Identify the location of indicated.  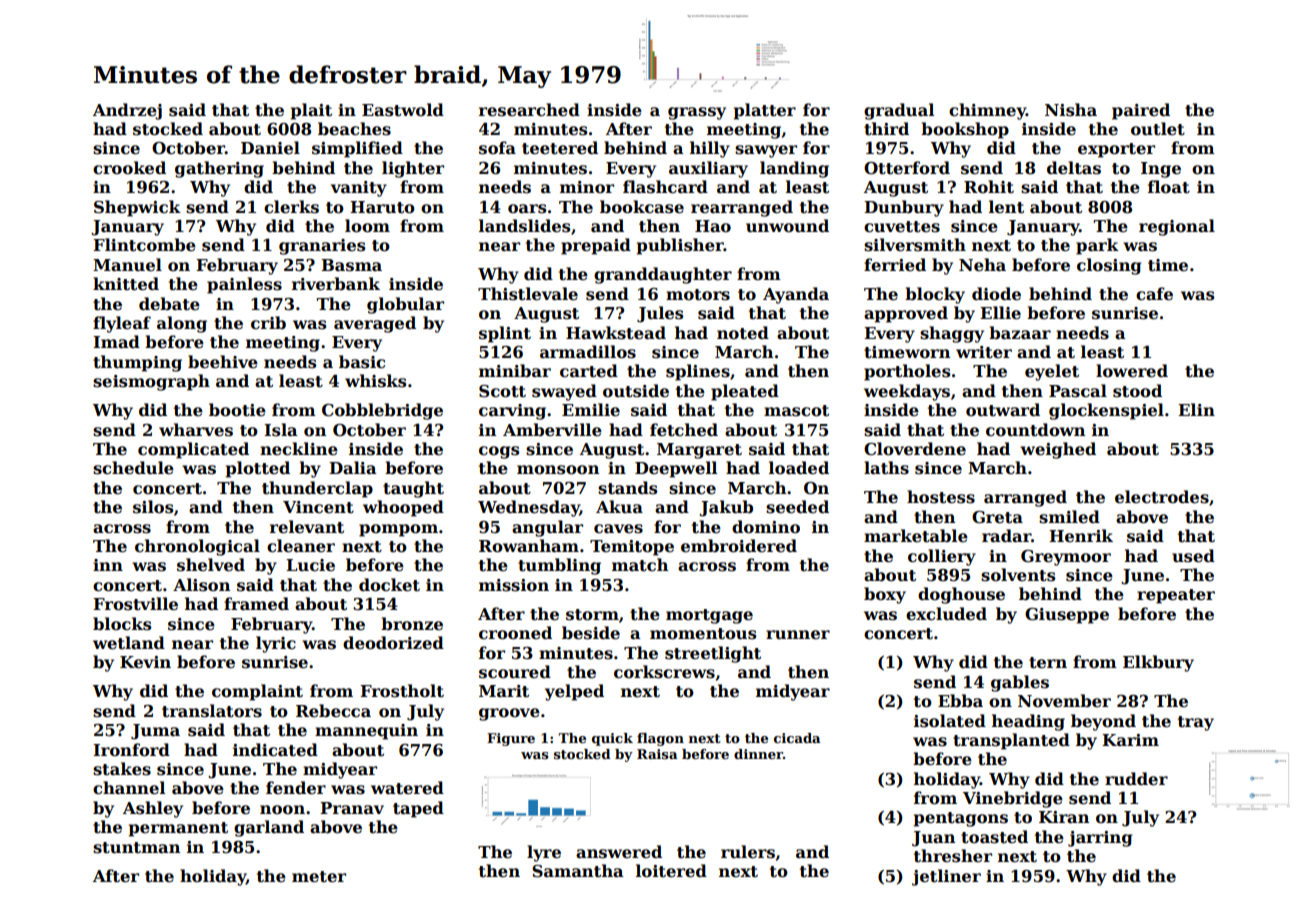
(275, 750).
